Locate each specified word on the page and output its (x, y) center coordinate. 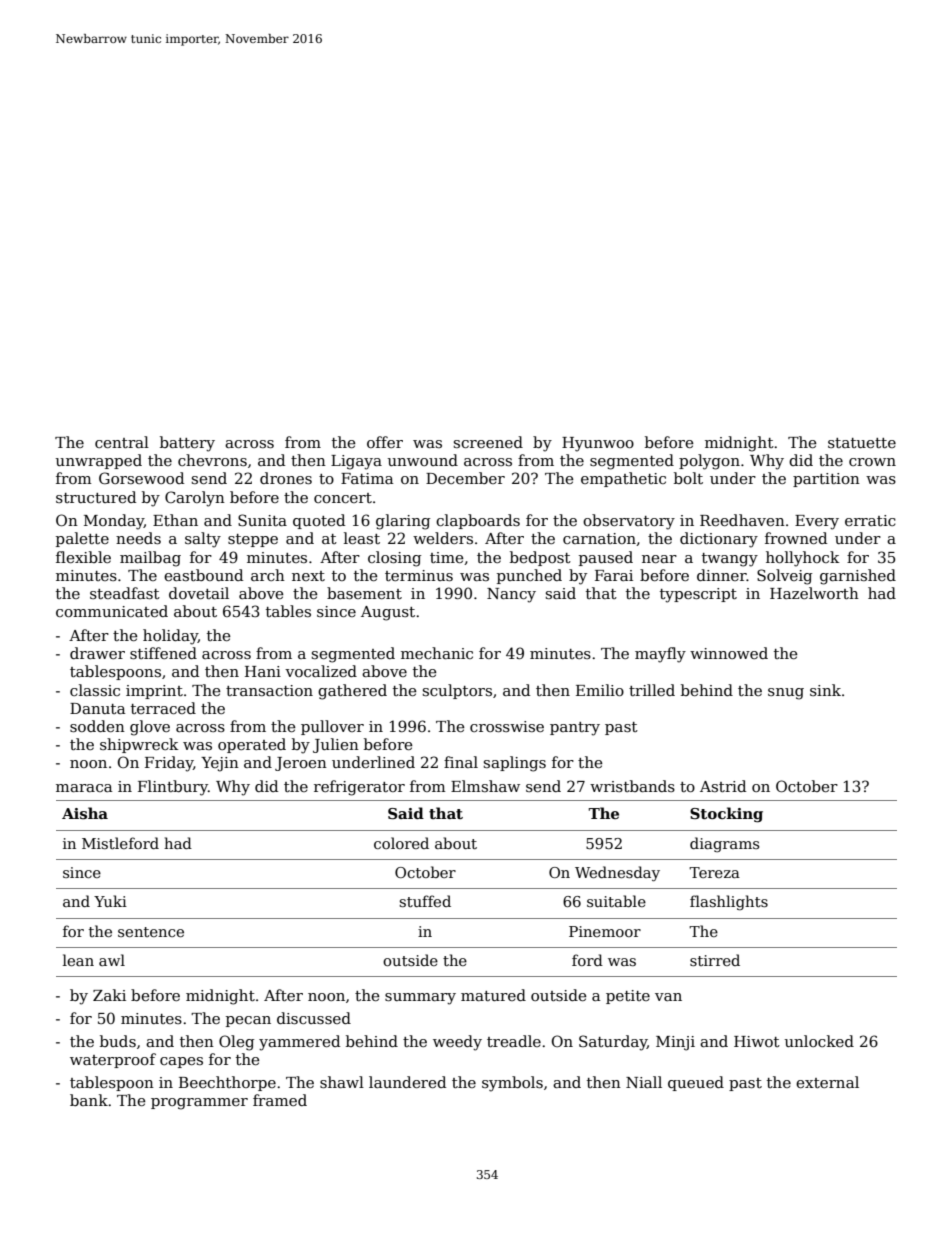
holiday (170, 637)
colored (401, 843)
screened (488, 442)
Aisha (85, 813)
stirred (715, 960)
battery (187, 444)
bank (89, 1100)
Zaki (109, 995)
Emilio (600, 690)
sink (825, 690)
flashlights (729, 902)
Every (817, 522)
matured (493, 995)
